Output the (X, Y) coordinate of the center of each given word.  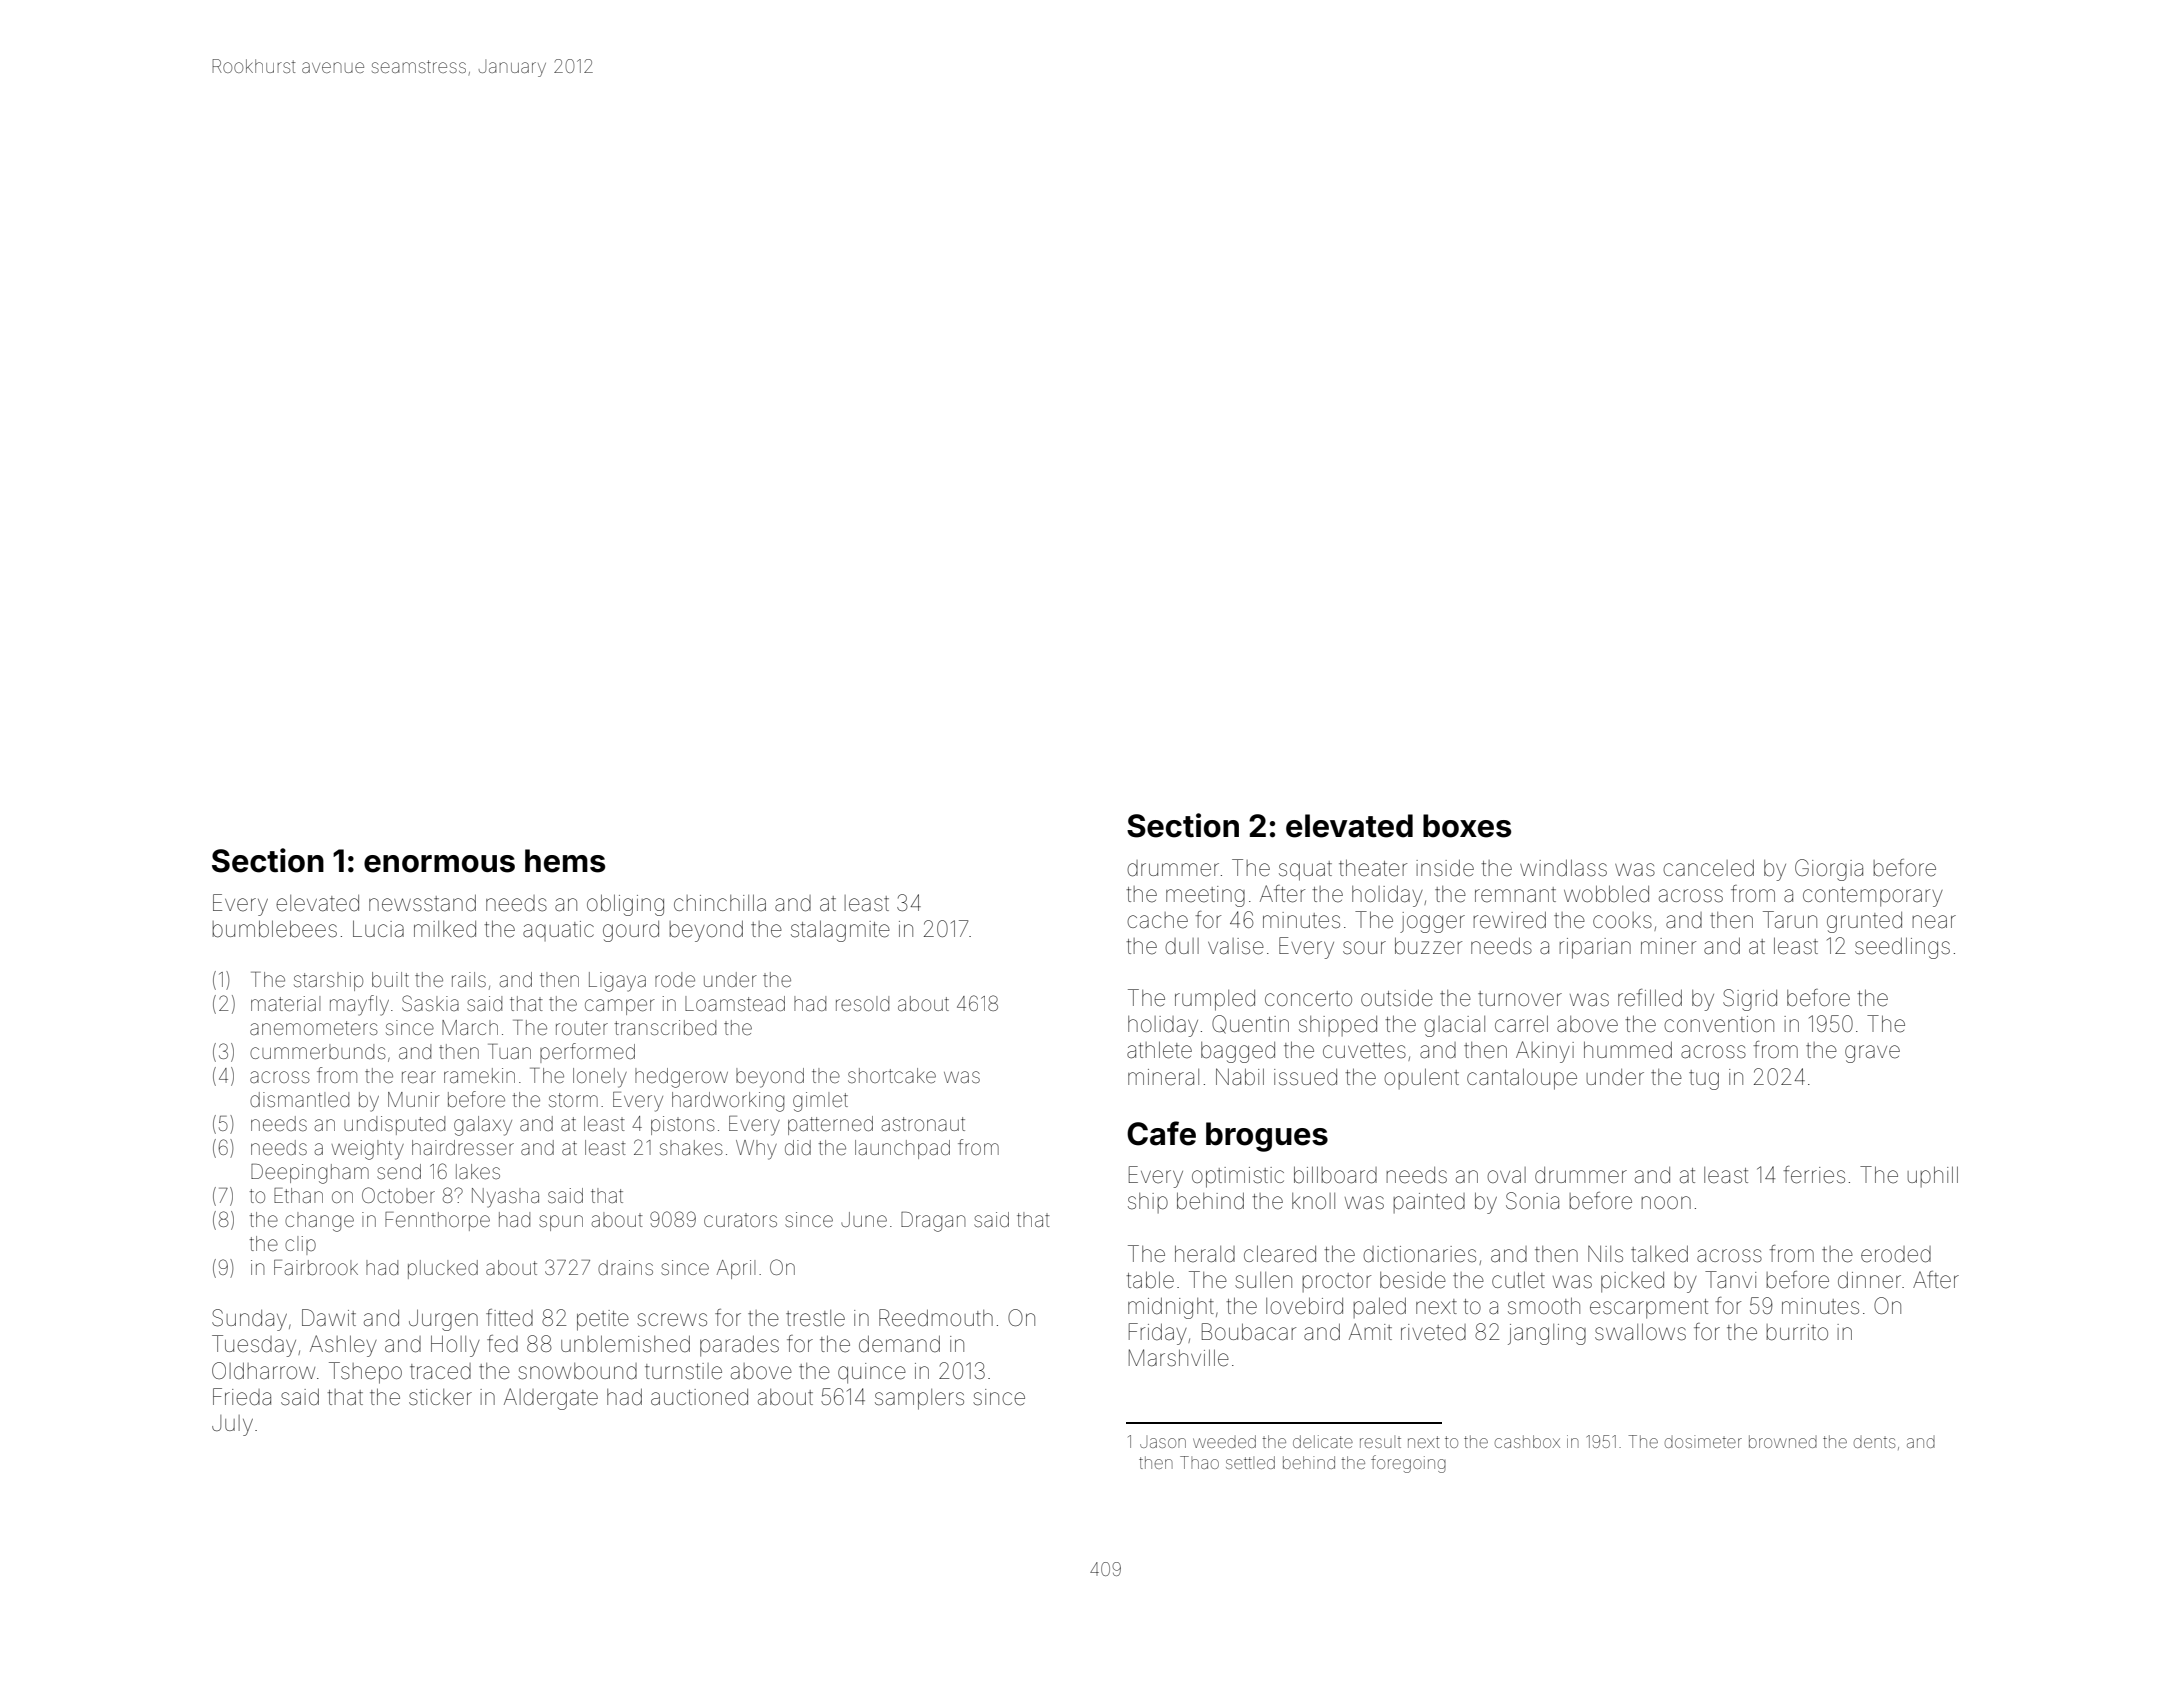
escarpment (1649, 1309)
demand (899, 1344)
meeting (1205, 896)
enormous (439, 864)
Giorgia (1829, 870)
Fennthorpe (437, 1221)
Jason (1163, 1443)
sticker (440, 1397)
